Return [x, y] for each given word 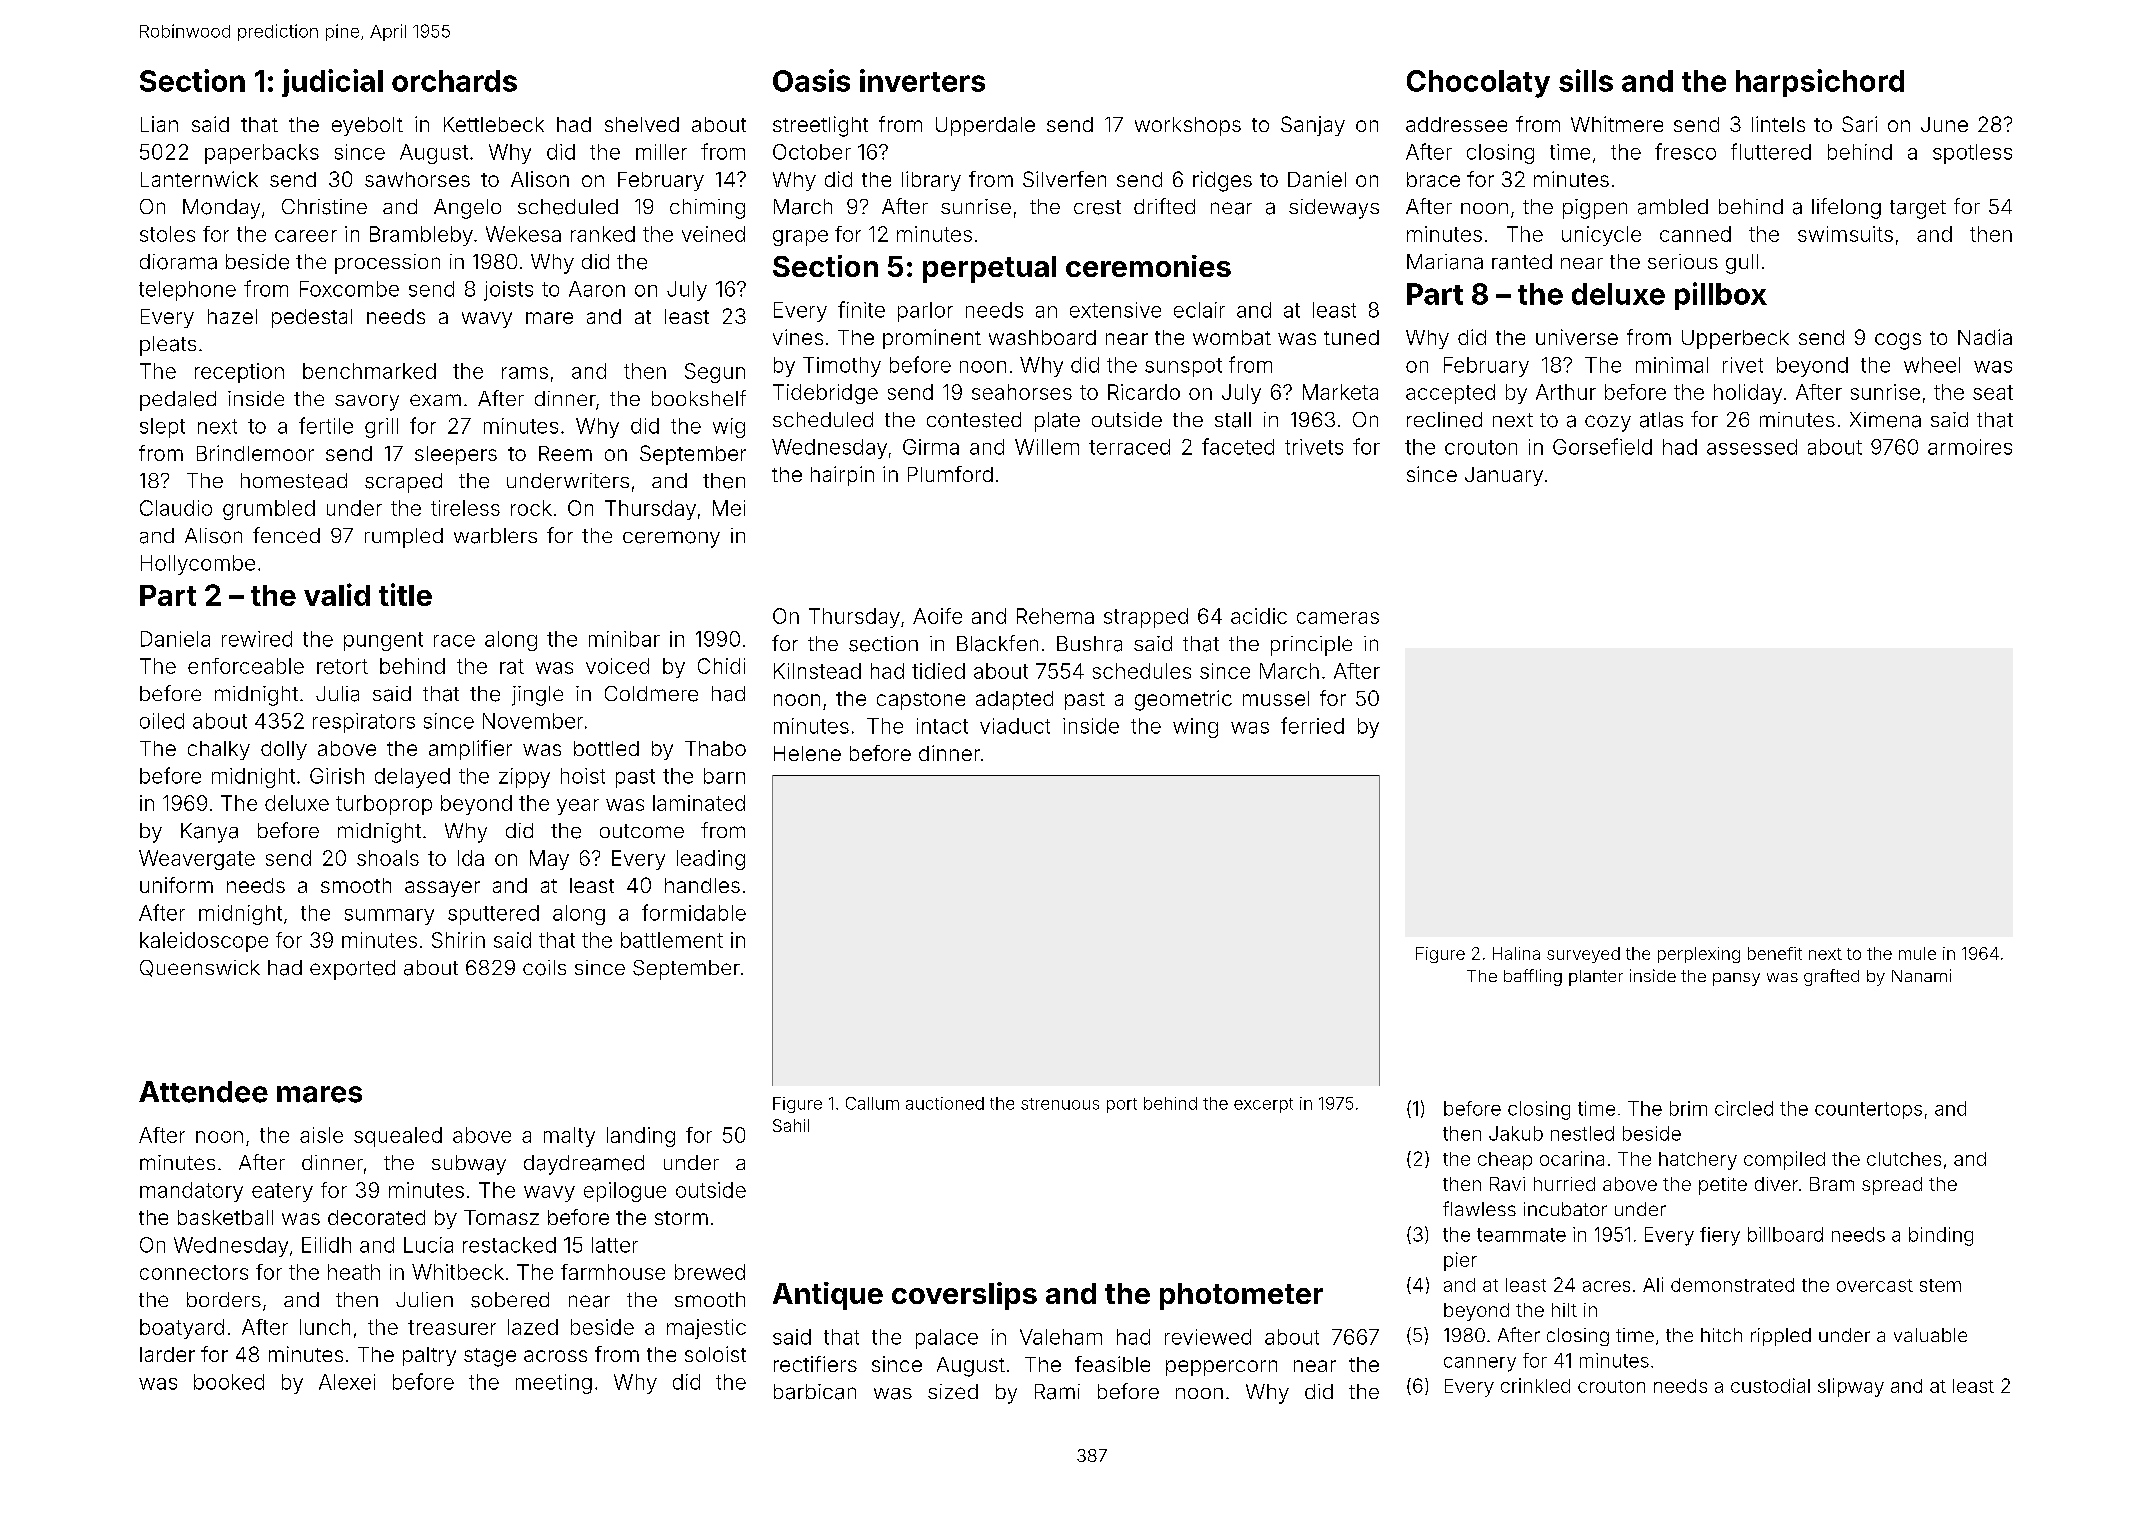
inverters [922, 80]
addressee [1456, 124]
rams [525, 373]
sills [1586, 80]
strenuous [1060, 1104]
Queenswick [200, 968]
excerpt [1263, 1105]
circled [1744, 1108]
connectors [194, 1272]
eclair [1199, 310]
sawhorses [417, 179]
